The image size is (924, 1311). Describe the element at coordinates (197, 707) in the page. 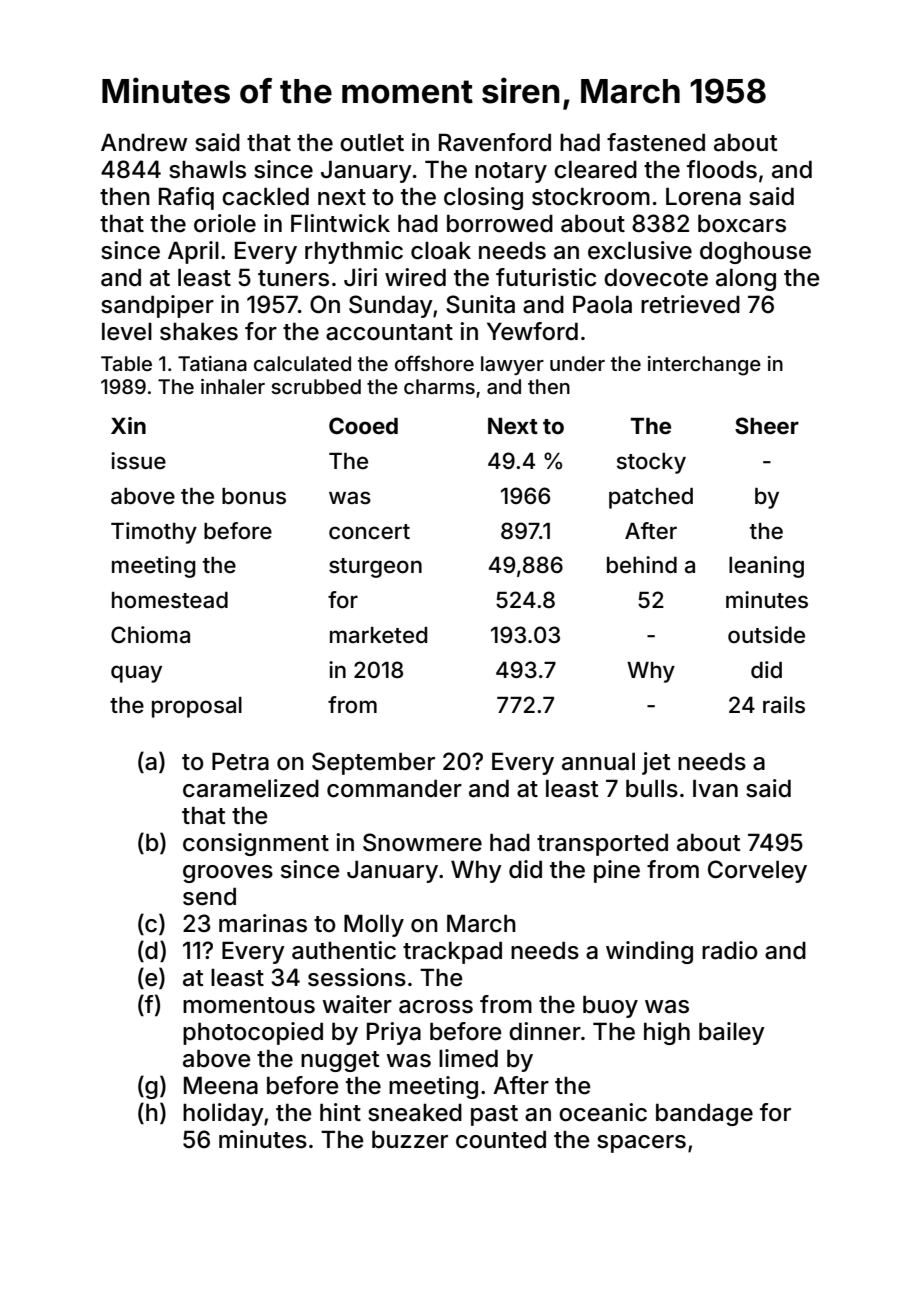

I see `proposal` at that location.
